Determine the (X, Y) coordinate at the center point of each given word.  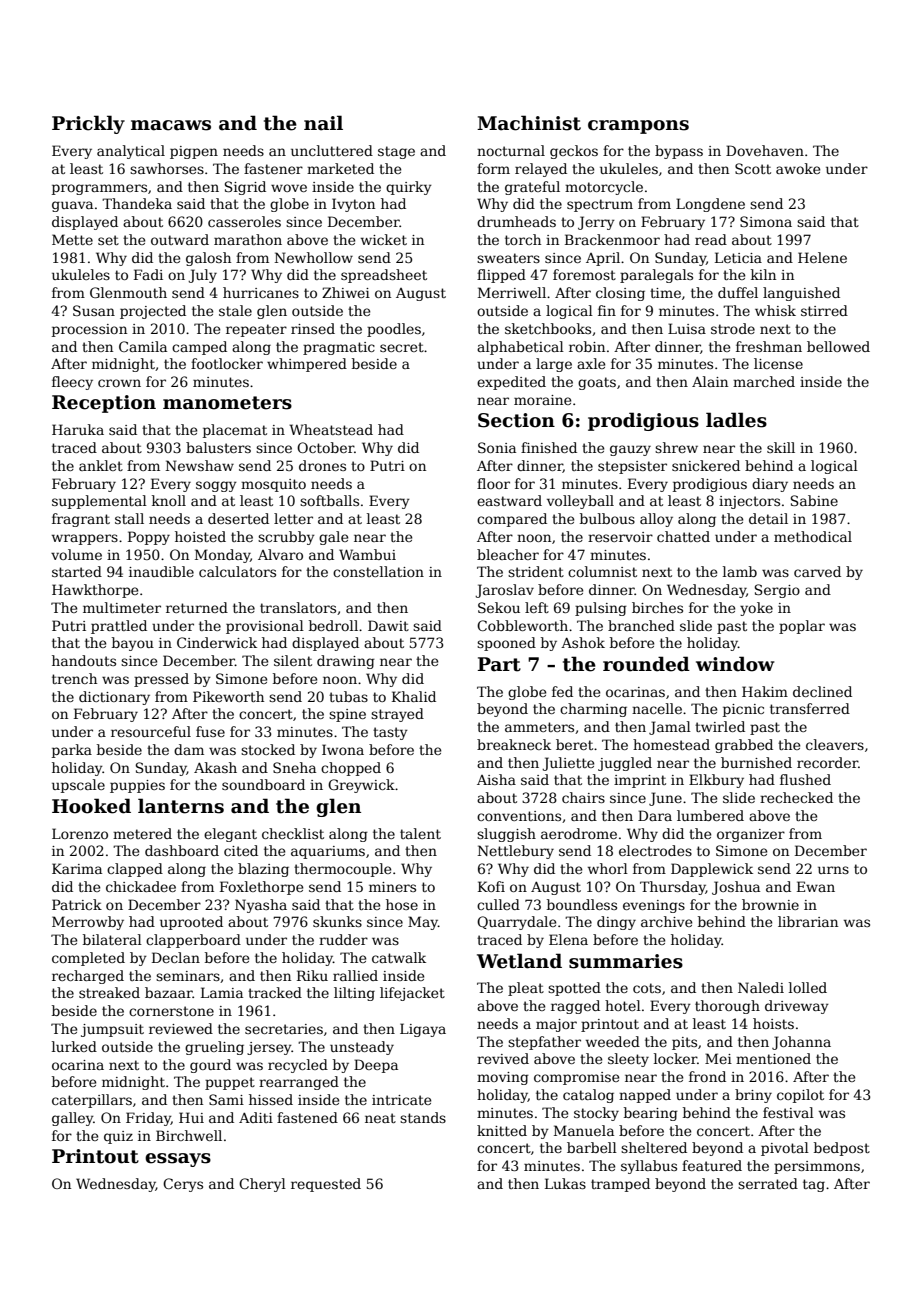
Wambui (367, 554)
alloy (656, 520)
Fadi (148, 274)
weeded (613, 1041)
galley (72, 1119)
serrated (768, 1183)
